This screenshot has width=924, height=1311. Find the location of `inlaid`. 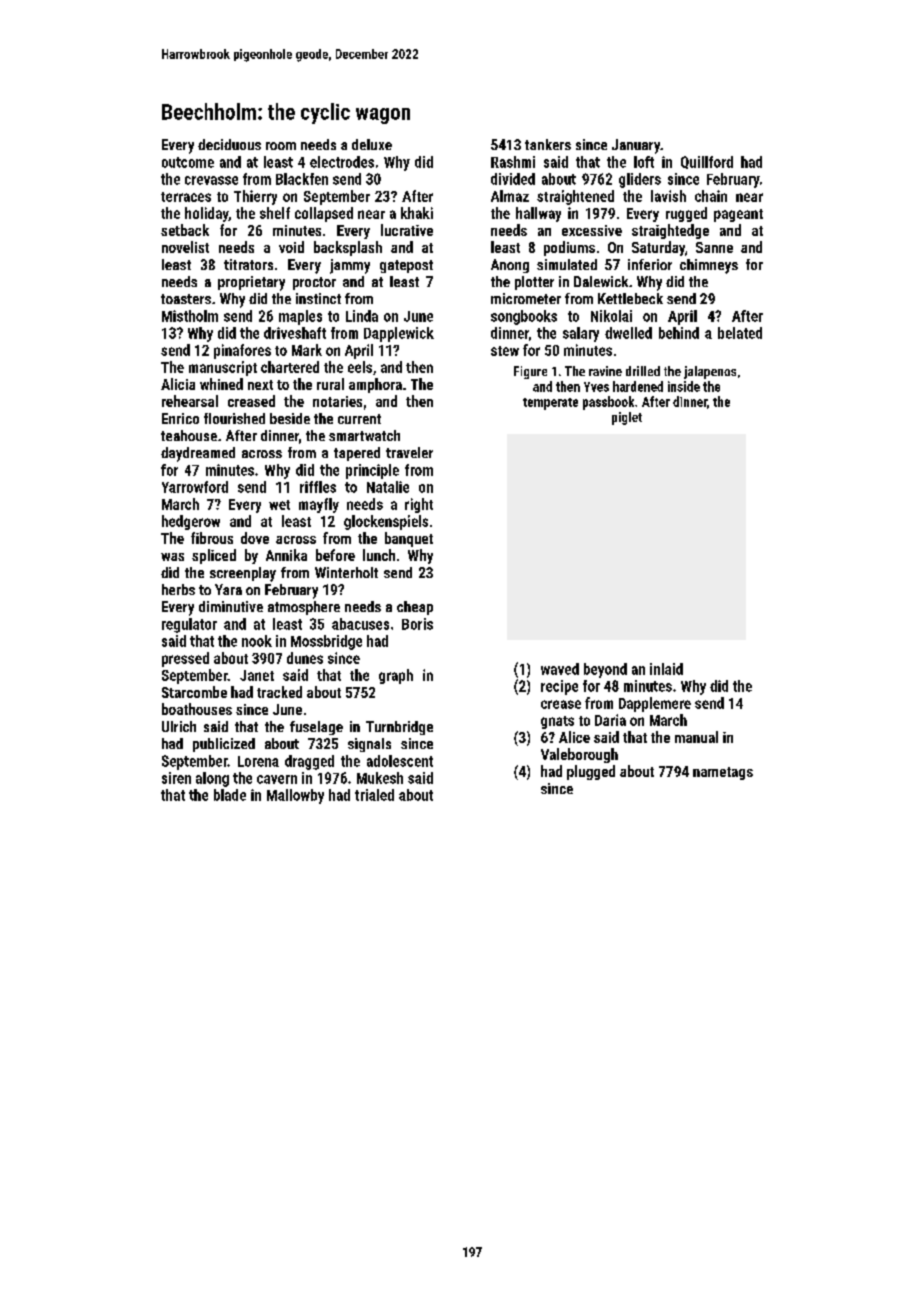

inlaid is located at coordinates (666, 669).
